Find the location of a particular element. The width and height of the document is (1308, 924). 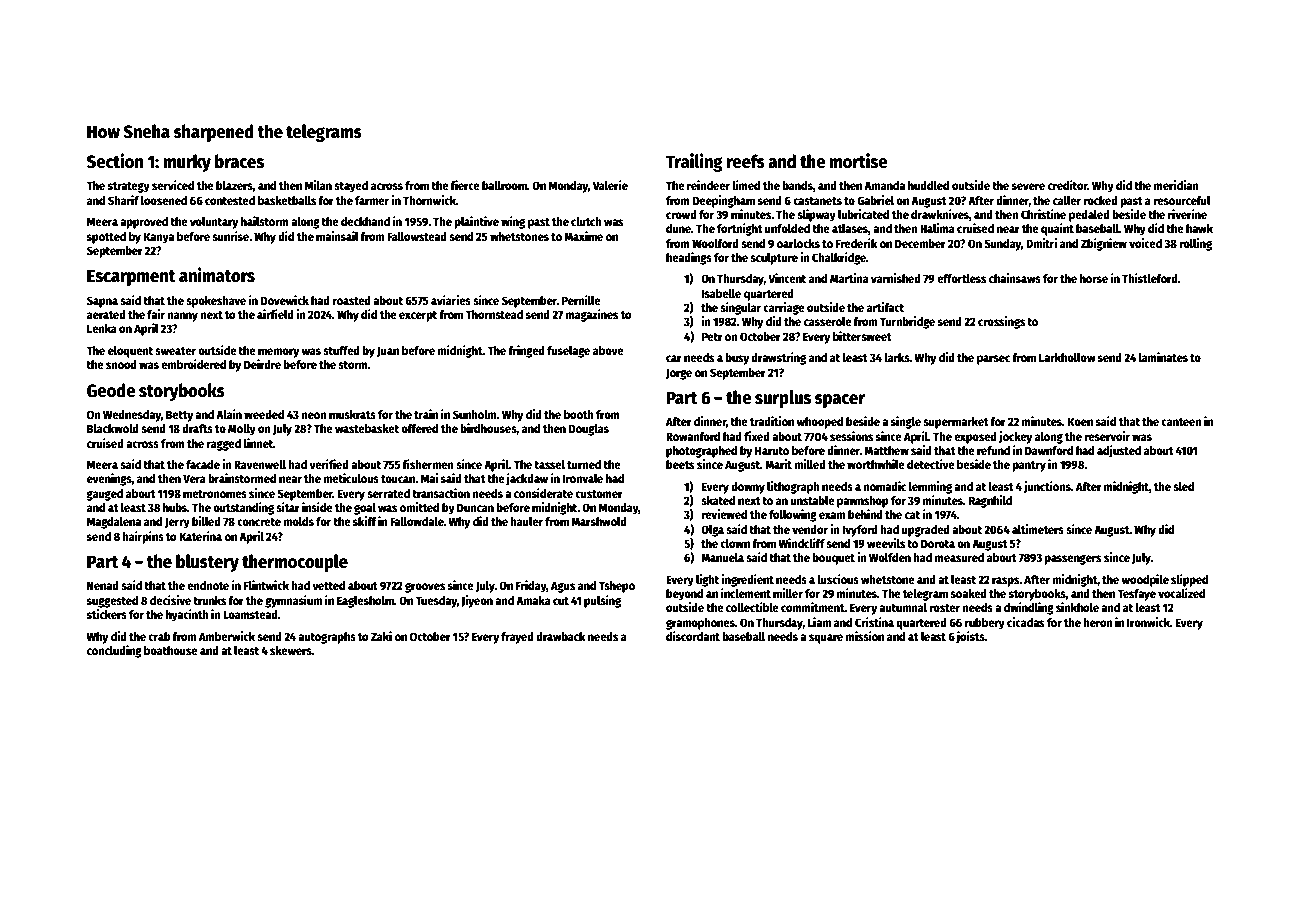

passengers is located at coordinates (1072, 560).
